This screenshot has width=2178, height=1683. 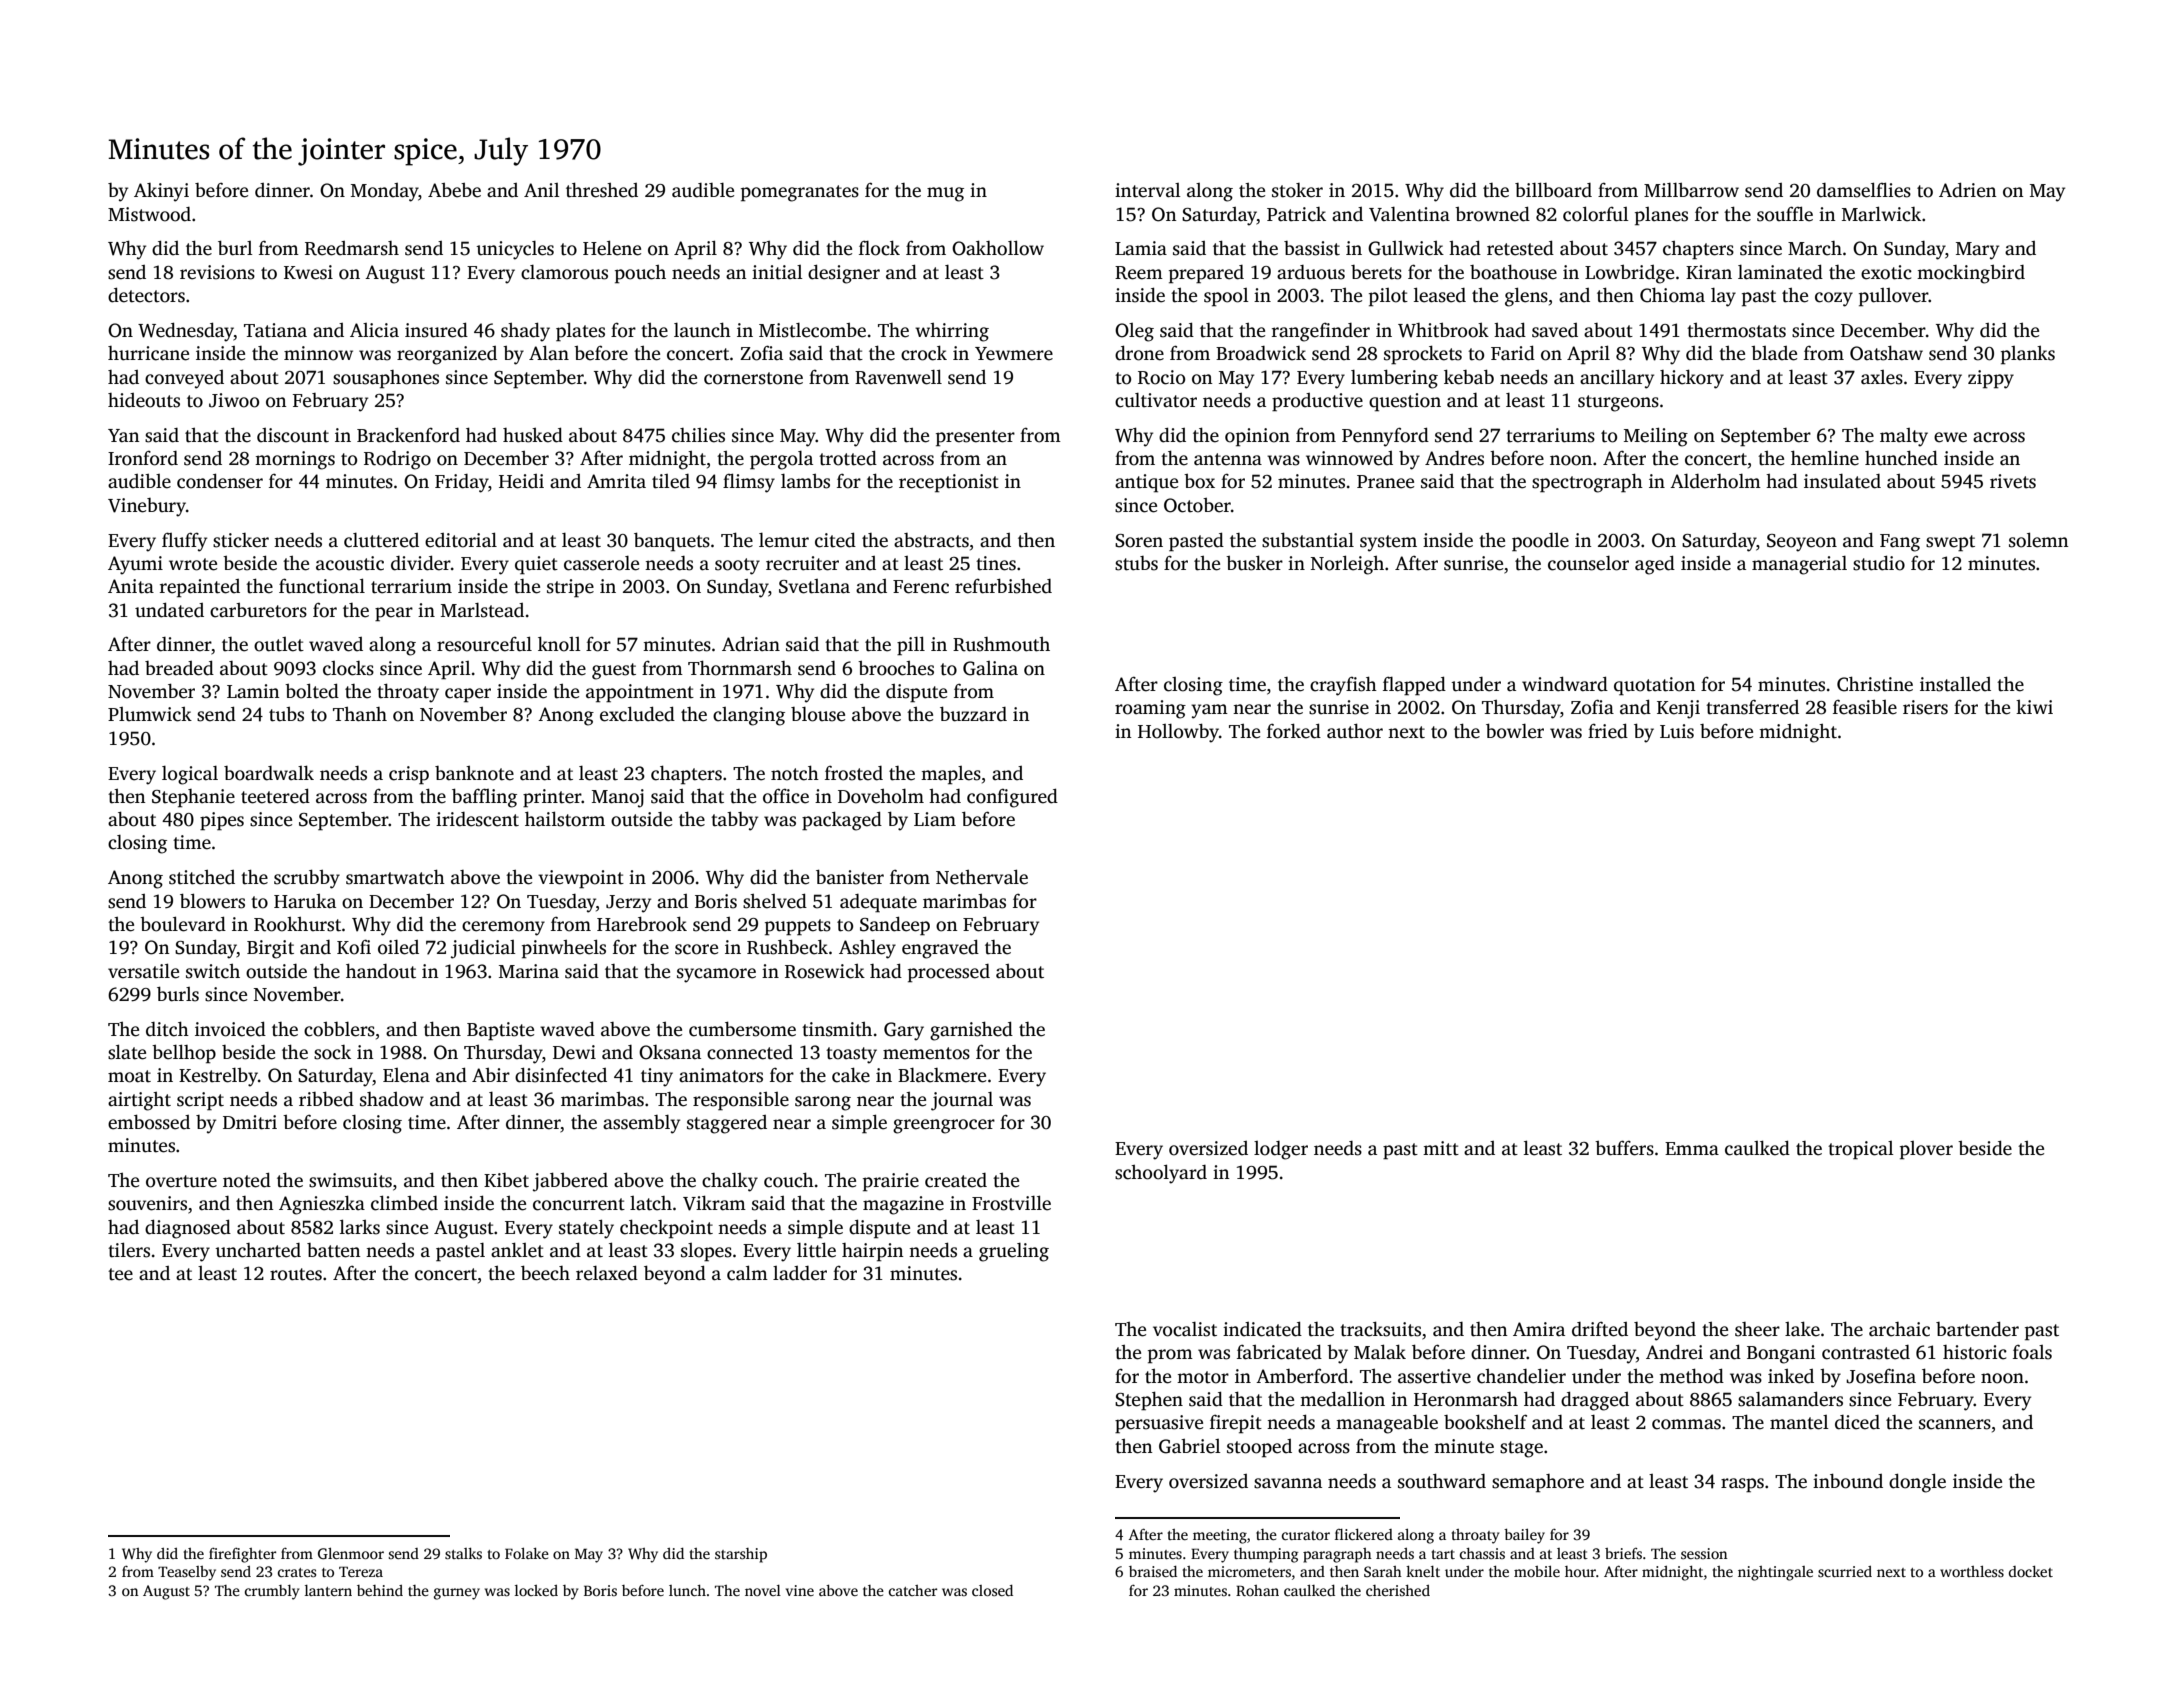 What do you see at coordinates (982, 877) in the screenshot?
I see `Nethervale` at bounding box center [982, 877].
